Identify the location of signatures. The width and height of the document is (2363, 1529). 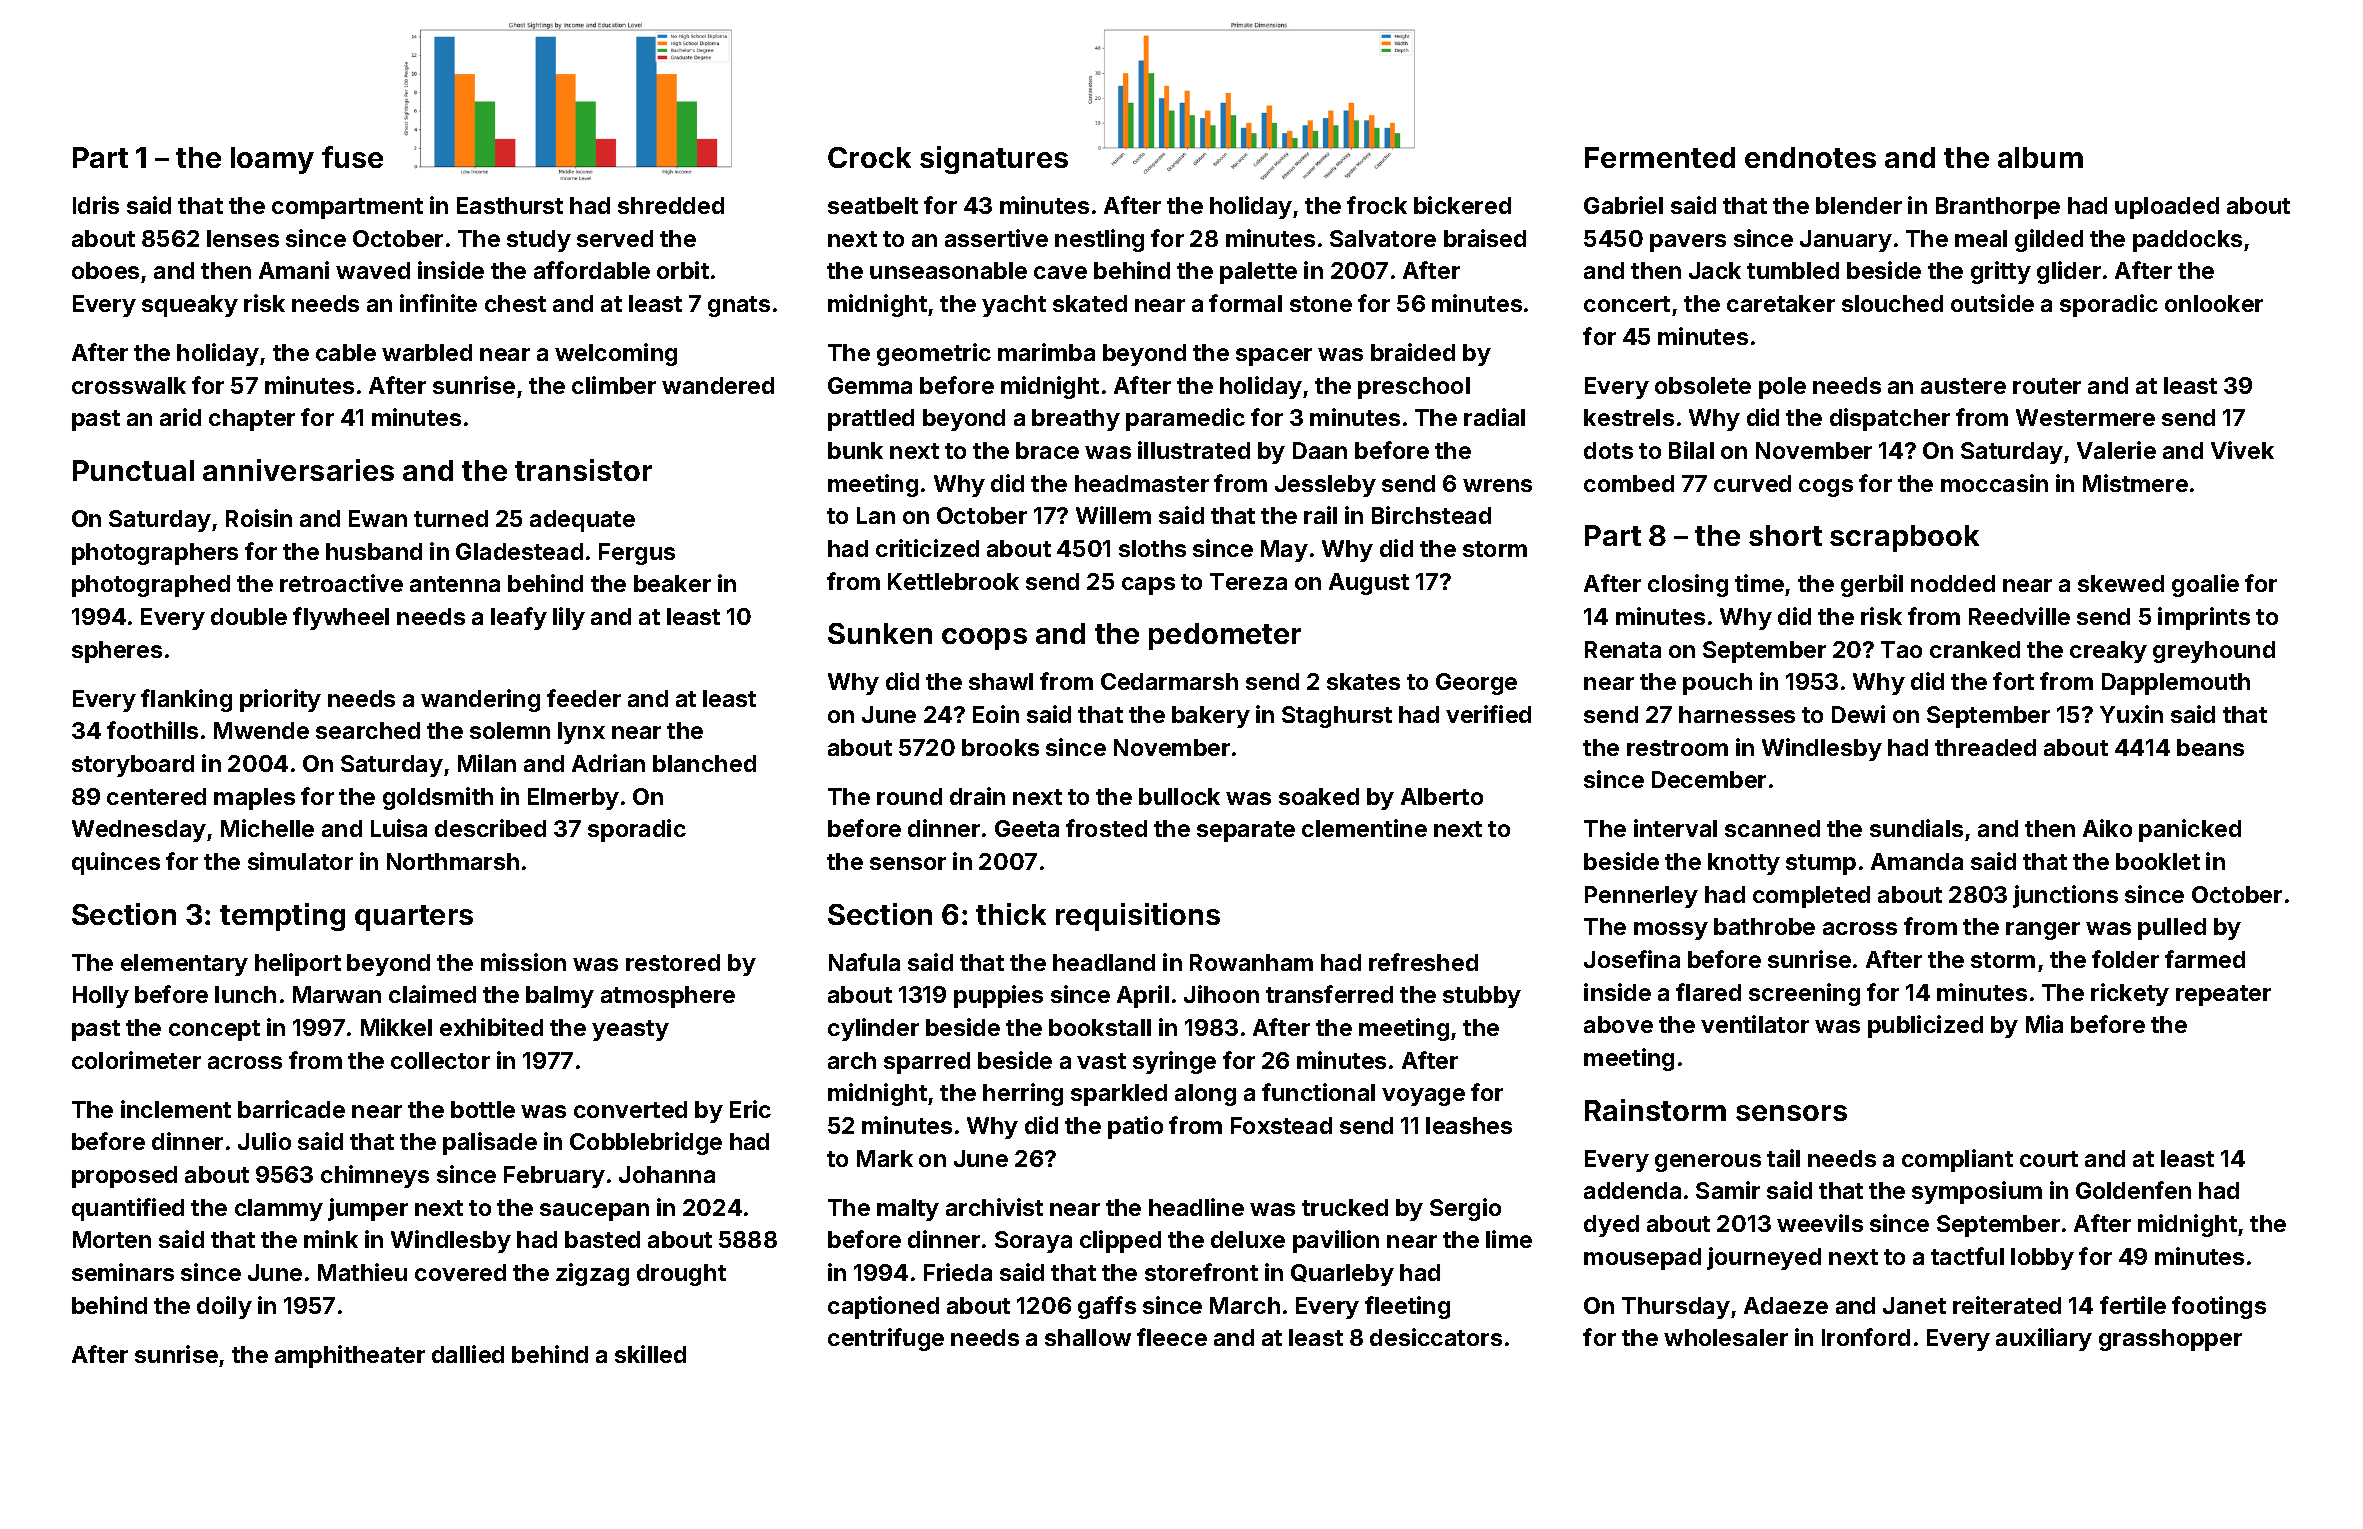
(994, 160).
